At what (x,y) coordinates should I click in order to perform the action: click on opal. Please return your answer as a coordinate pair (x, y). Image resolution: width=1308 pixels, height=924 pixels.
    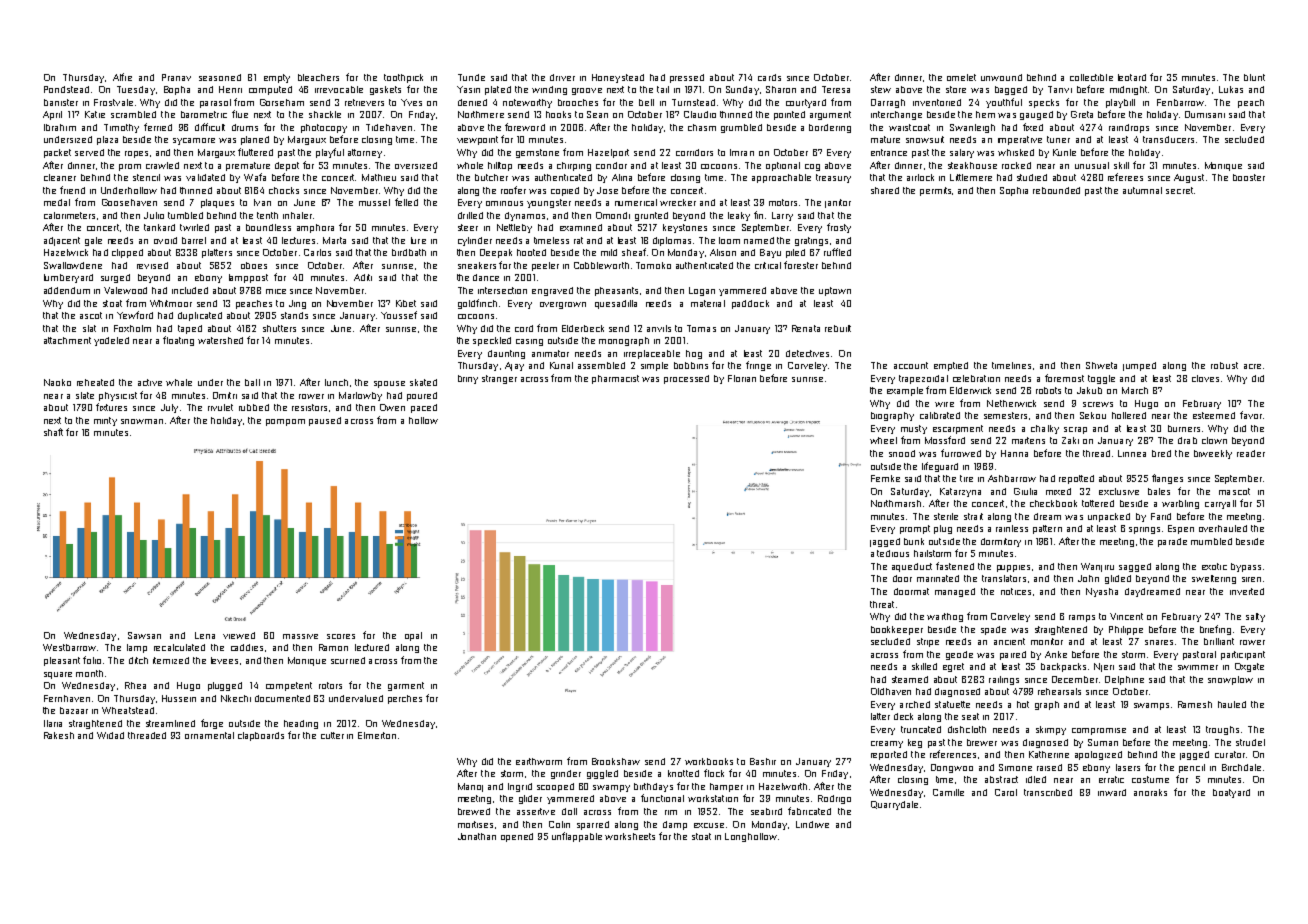
    Looking at the image, I should click on (413, 636).
